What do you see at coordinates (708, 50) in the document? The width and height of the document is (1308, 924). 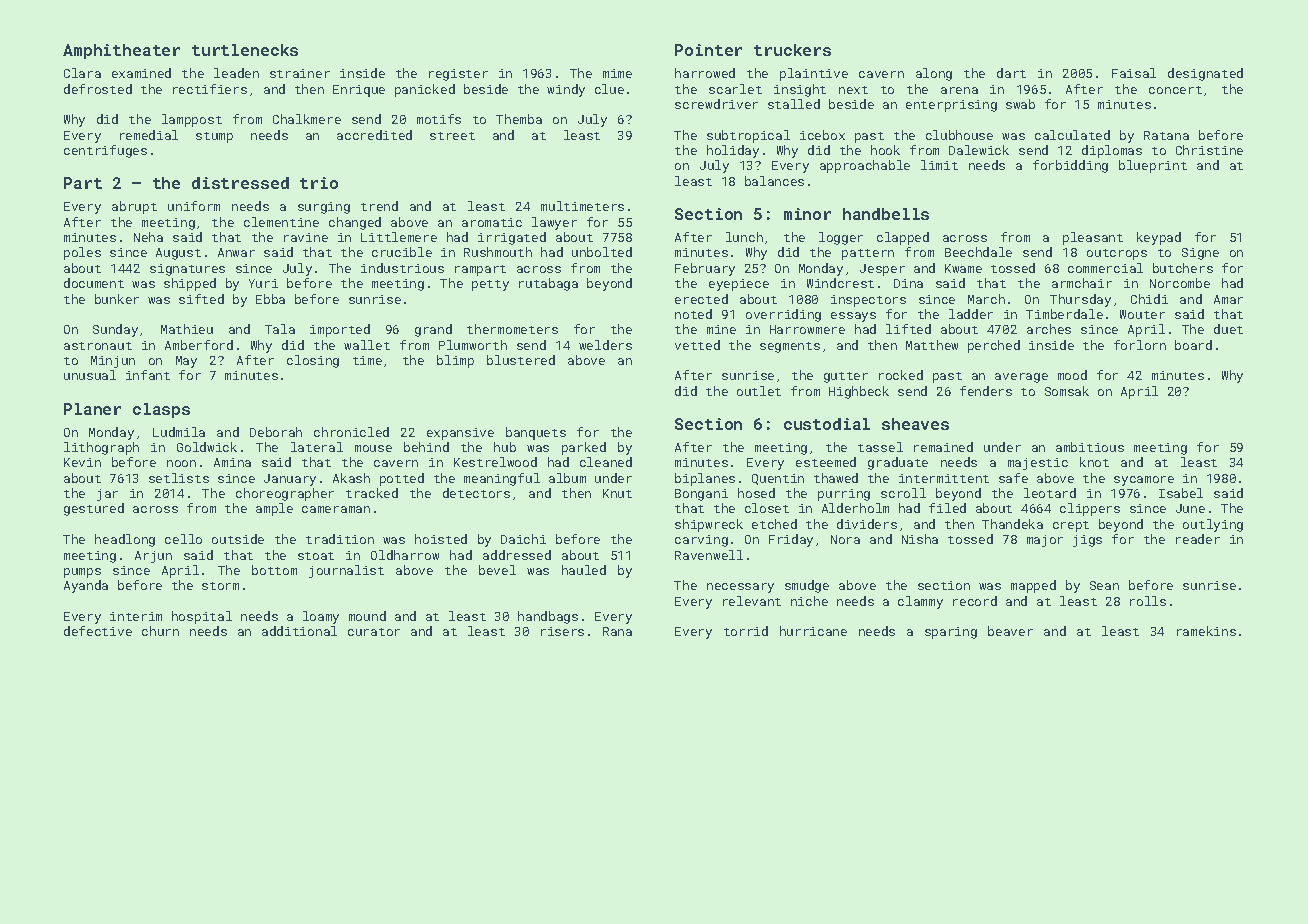 I see `Pointer` at bounding box center [708, 50].
